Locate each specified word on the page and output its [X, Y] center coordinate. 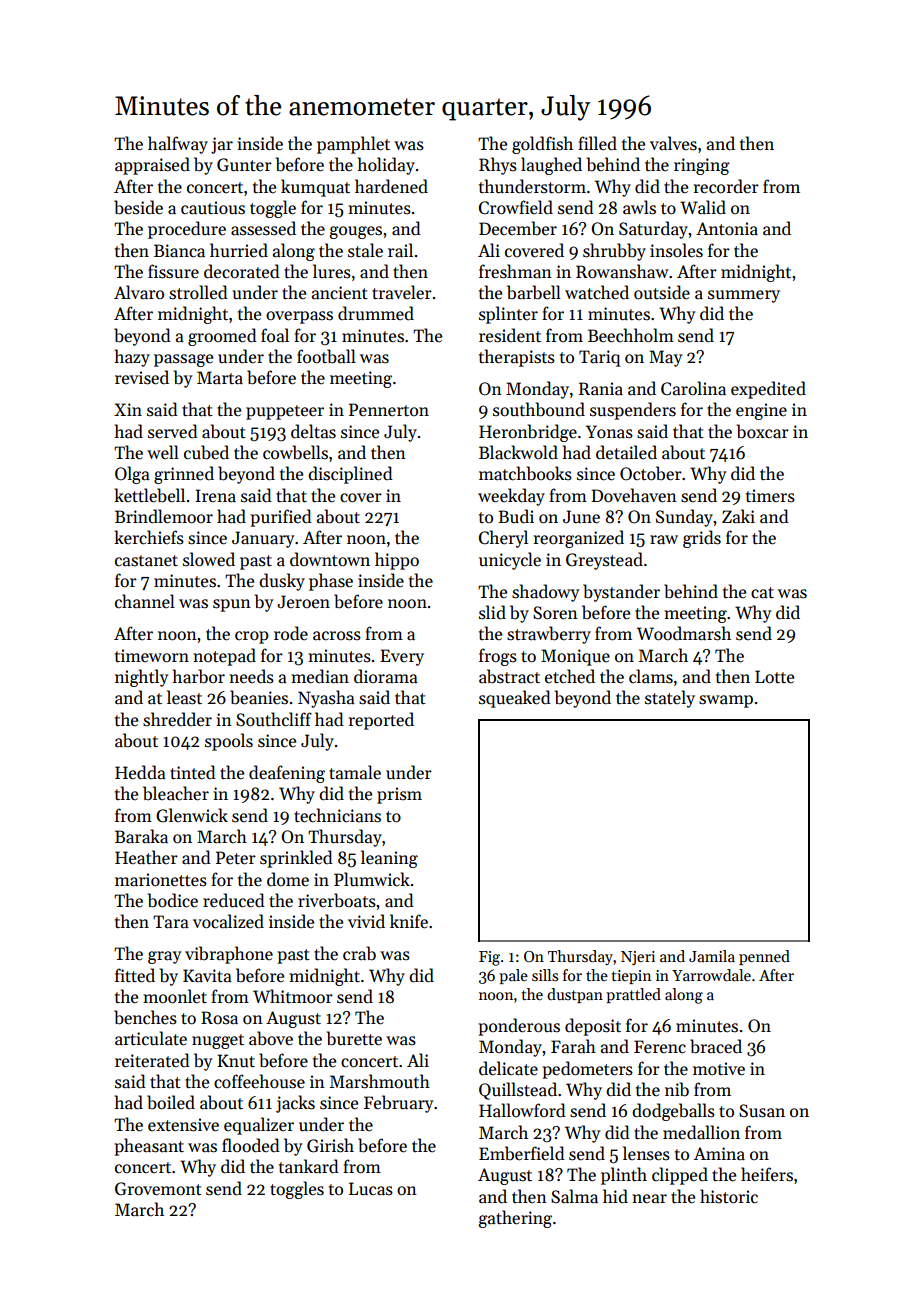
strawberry [549, 635]
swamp [726, 701]
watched [597, 292]
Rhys [498, 166]
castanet [146, 561]
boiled [171, 1102]
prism [399, 795]
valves [673, 143]
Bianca [179, 251]
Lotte [774, 677]
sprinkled [296, 859]
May [666, 358]
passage [183, 360]
